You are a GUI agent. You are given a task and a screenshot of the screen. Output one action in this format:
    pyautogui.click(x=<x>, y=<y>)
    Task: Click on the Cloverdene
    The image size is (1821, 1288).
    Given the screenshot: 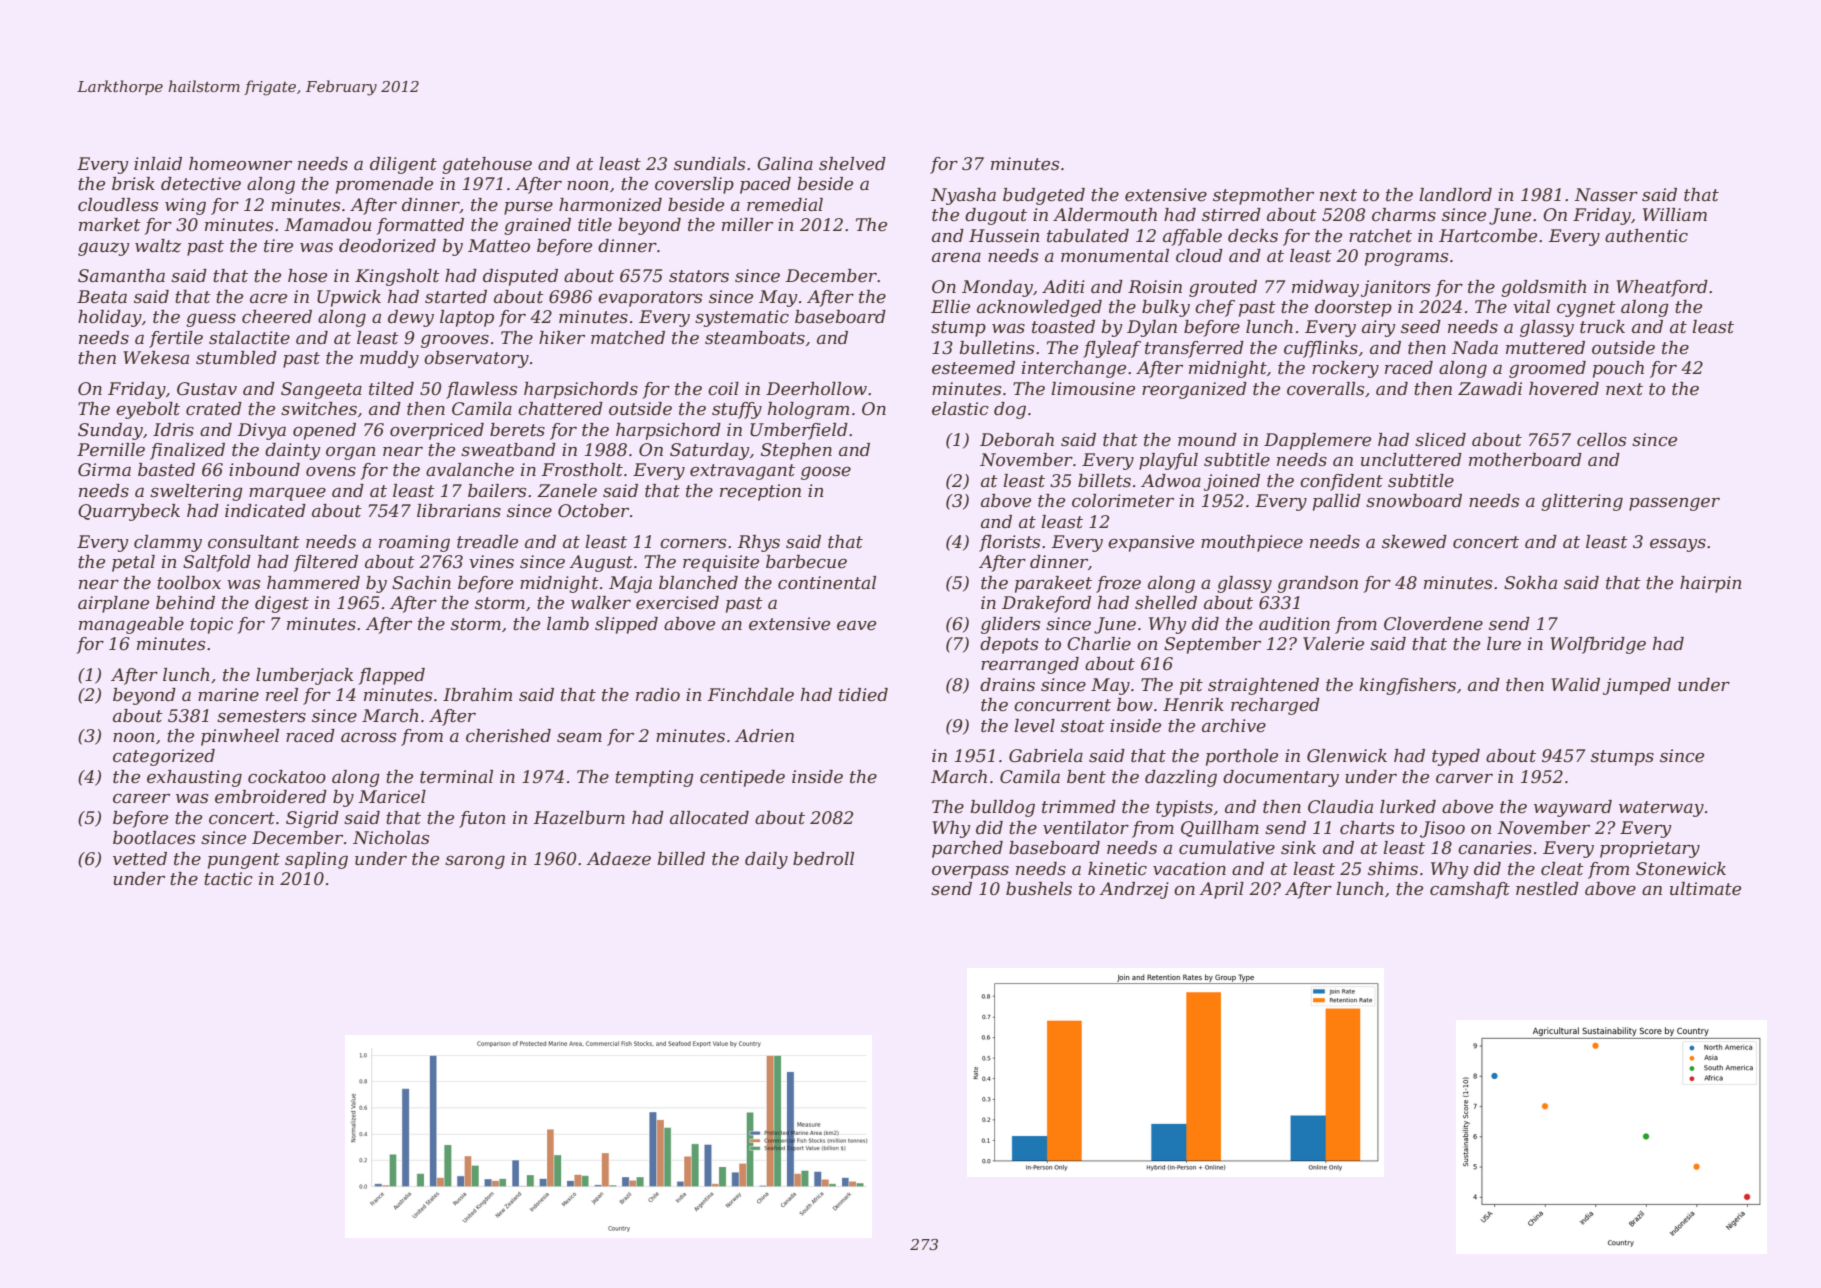 What is the action you would take?
    pyautogui.click(x=1433, y=624)
